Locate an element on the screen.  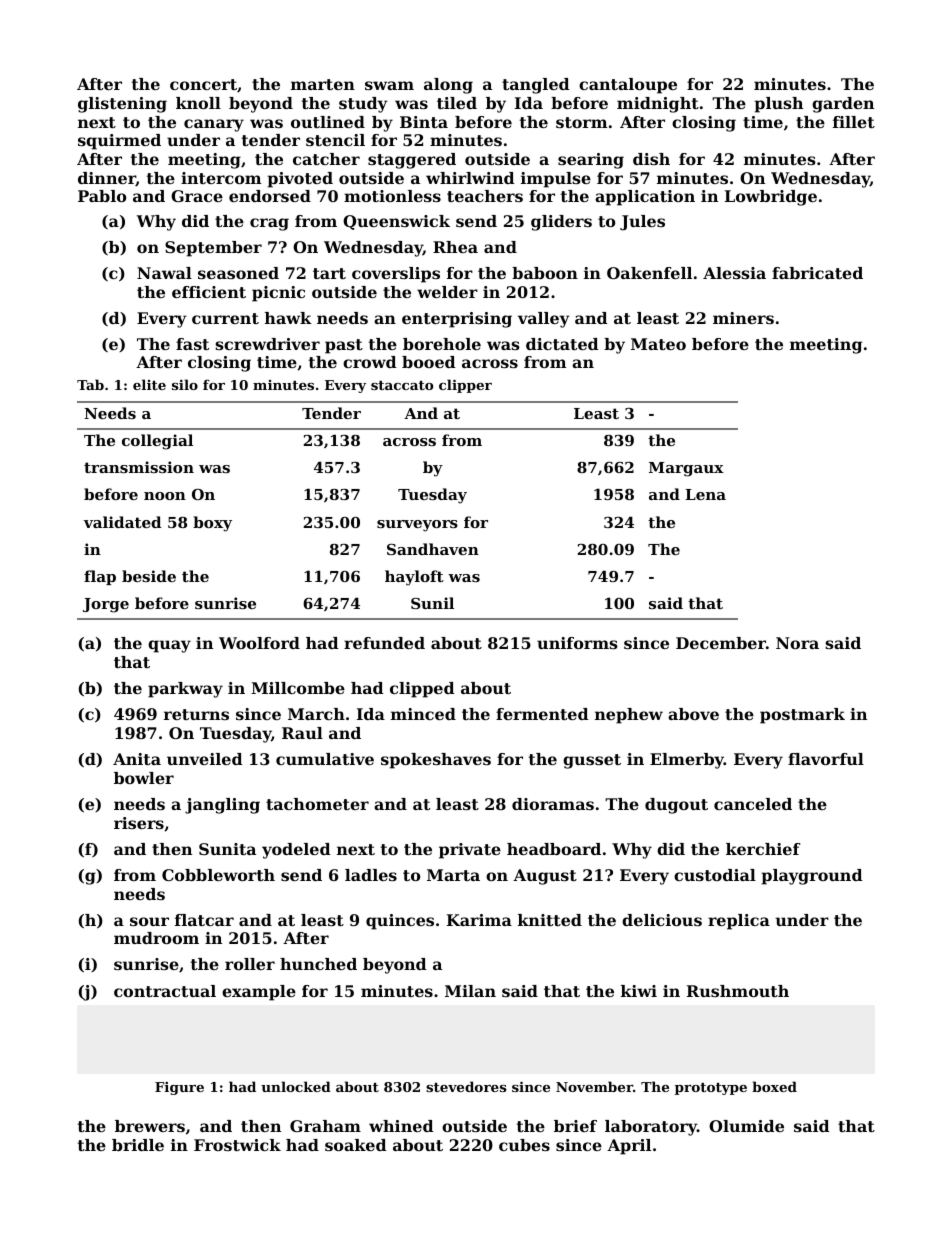
boxy is located at coordinates (212, 524).
